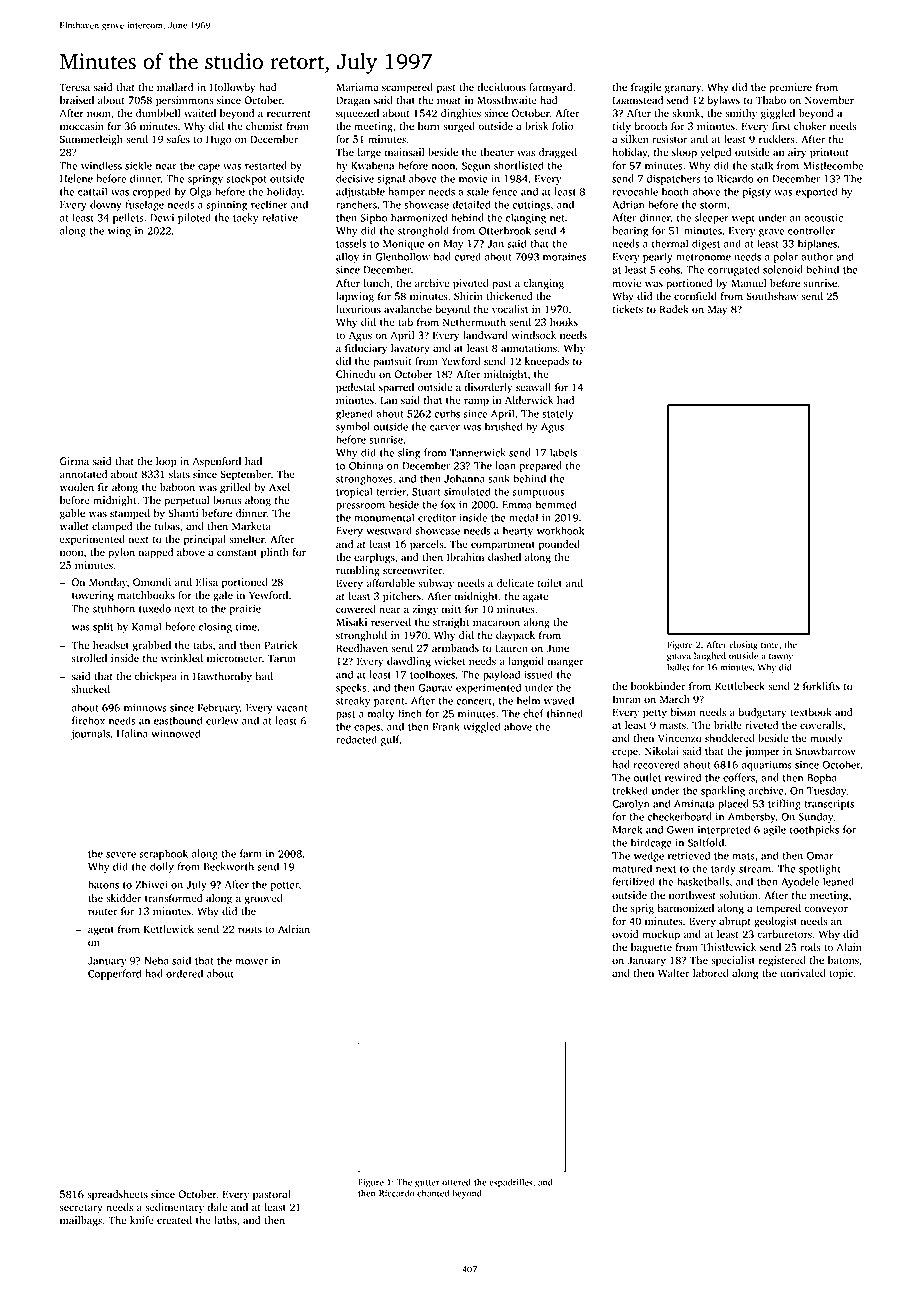 The image size is (924, 1308). Describe the element at coordinates (219, 140) in the screenshot. I see `Hugo` at that location.
